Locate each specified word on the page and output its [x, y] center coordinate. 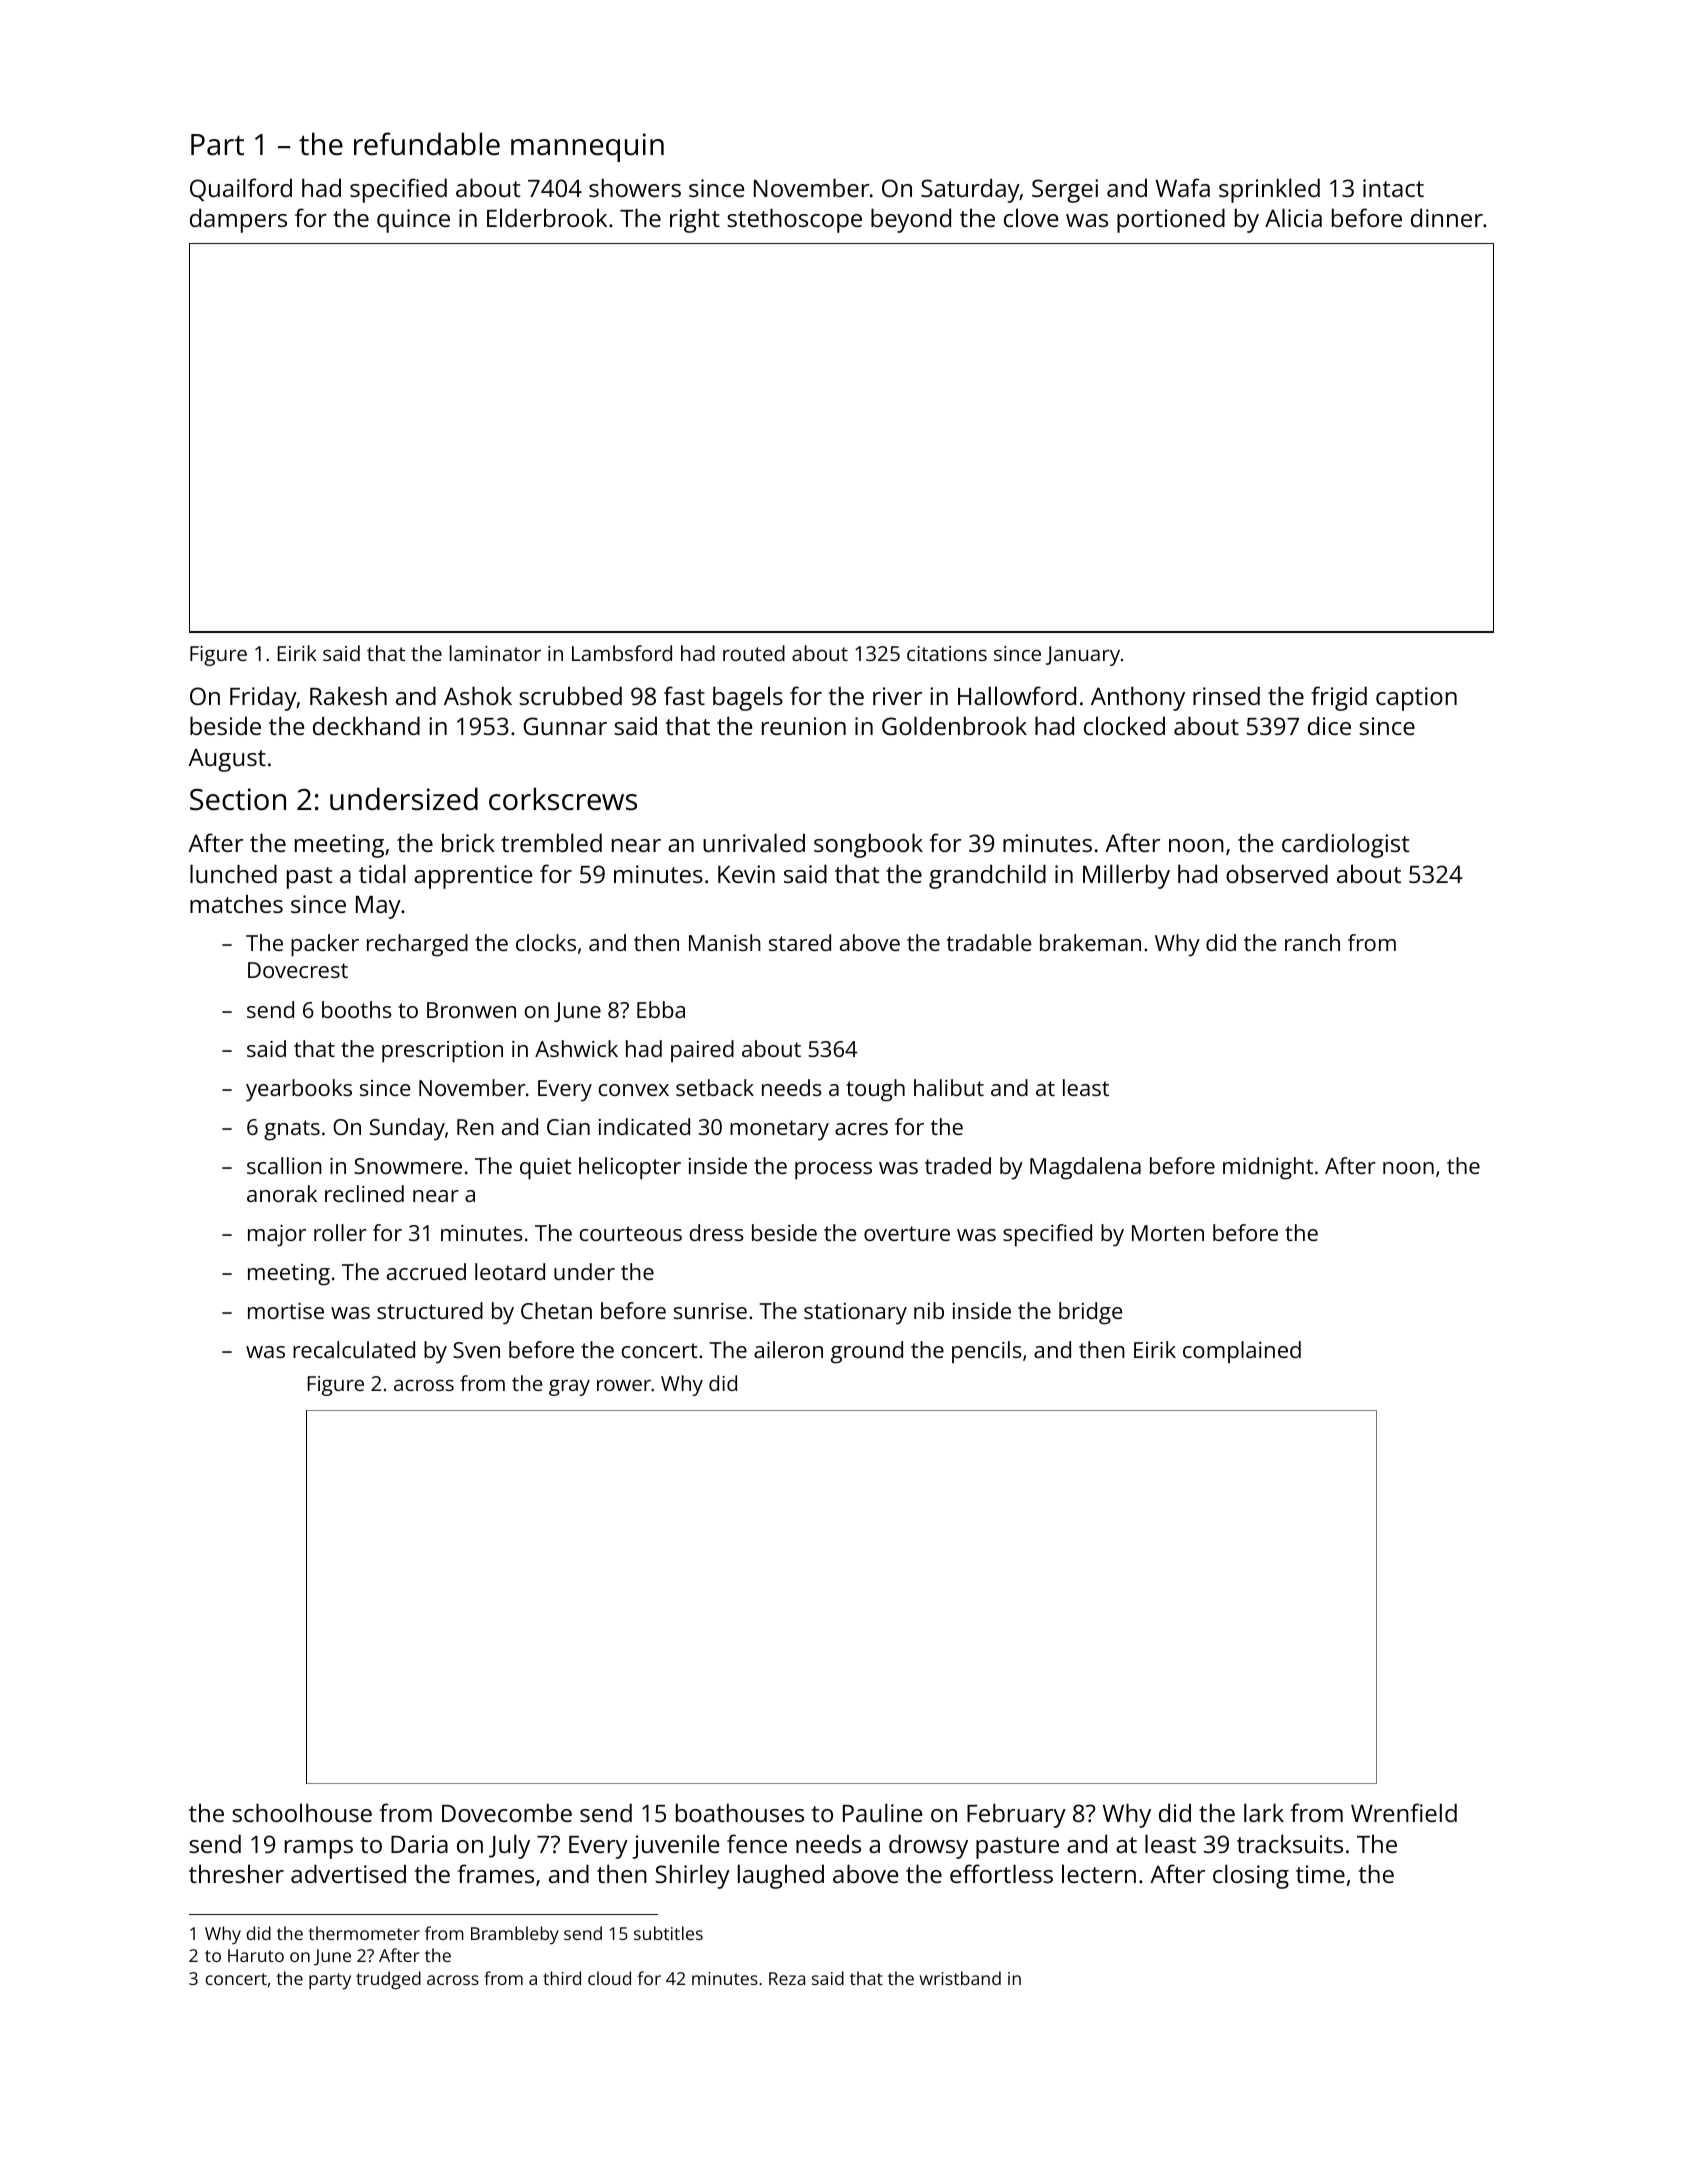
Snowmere [408, 1166]
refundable [427, 144]
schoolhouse [302, 1812]
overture [907, 1233]
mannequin [587, 147]
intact [1393, 188]
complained [1242, 1352]
